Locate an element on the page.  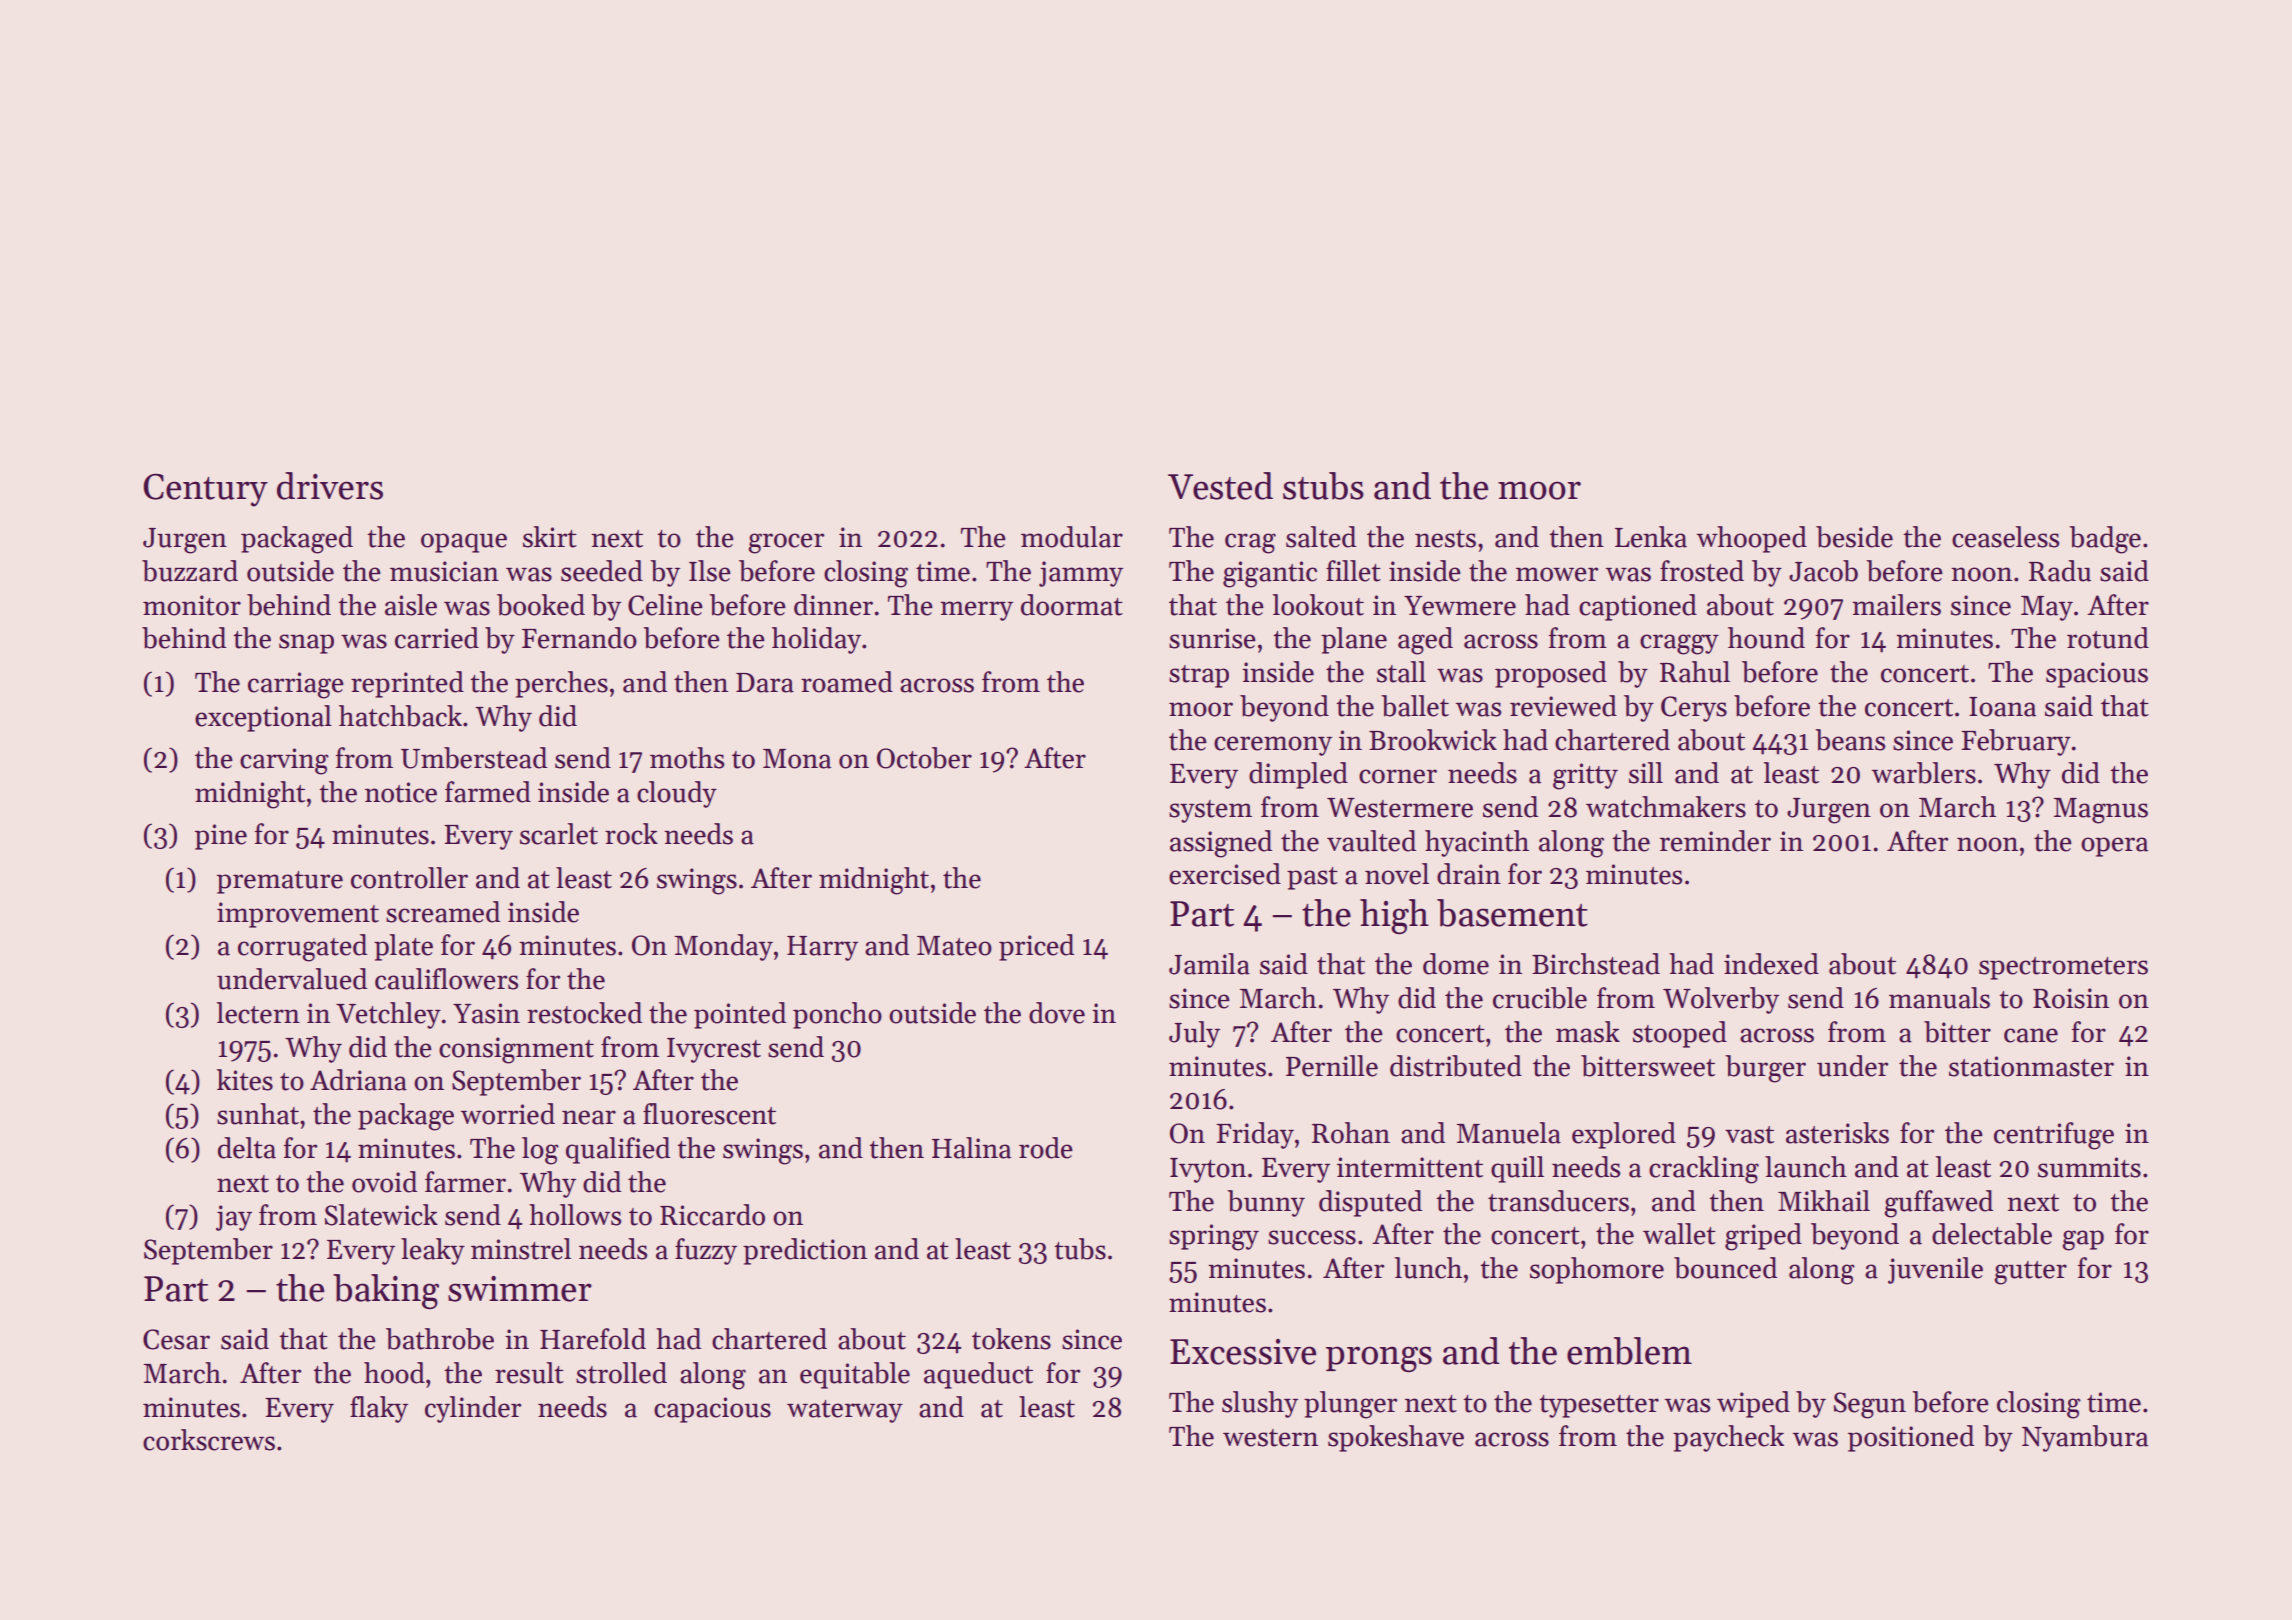
warblers is located at coordinates (1923, 773).
